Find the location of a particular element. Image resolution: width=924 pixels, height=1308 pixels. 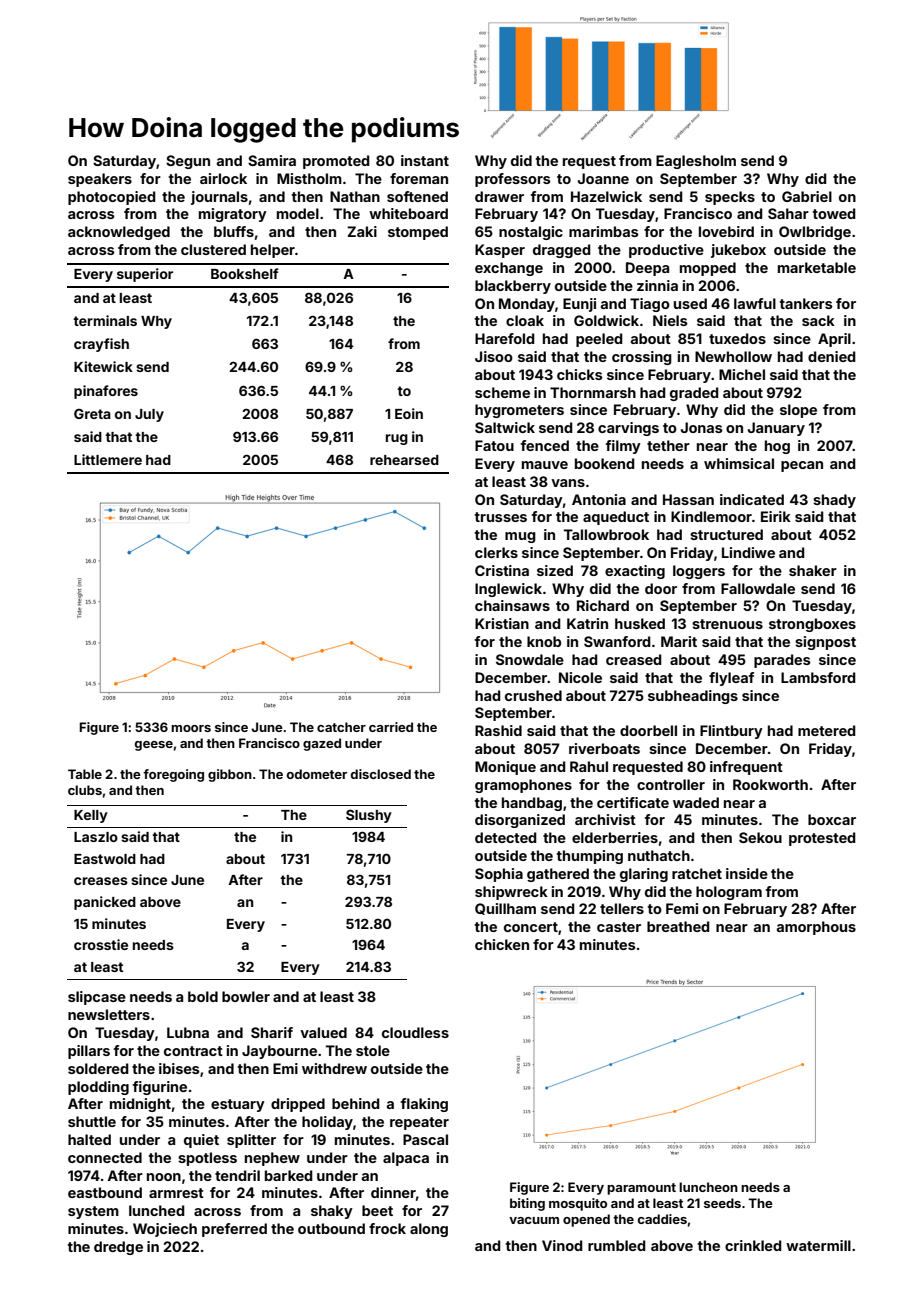

waded is located at coordinates (696, 802).
